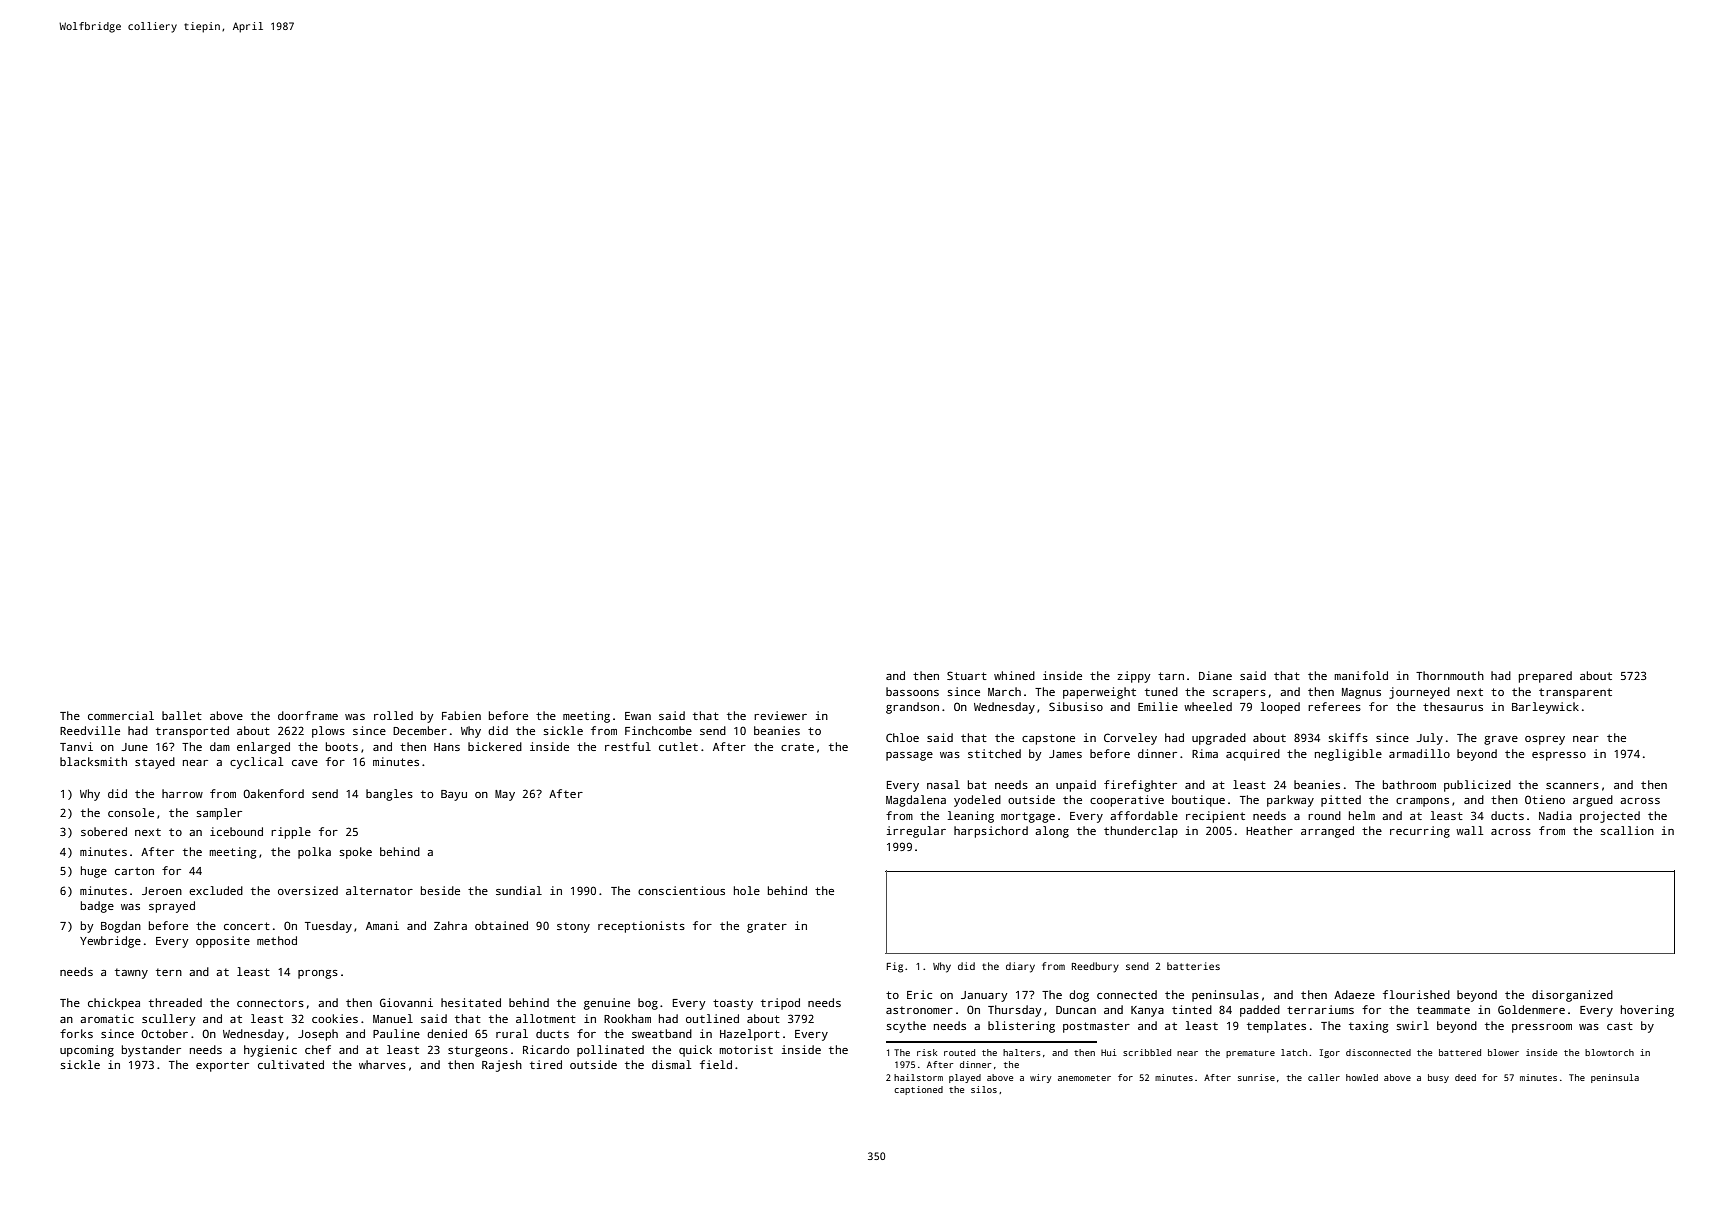 The width and height of the screenshot is (1735, 1227). Describe the element at coordinates (222, 1066) in the screenshot. I see `exporter` at that location.
